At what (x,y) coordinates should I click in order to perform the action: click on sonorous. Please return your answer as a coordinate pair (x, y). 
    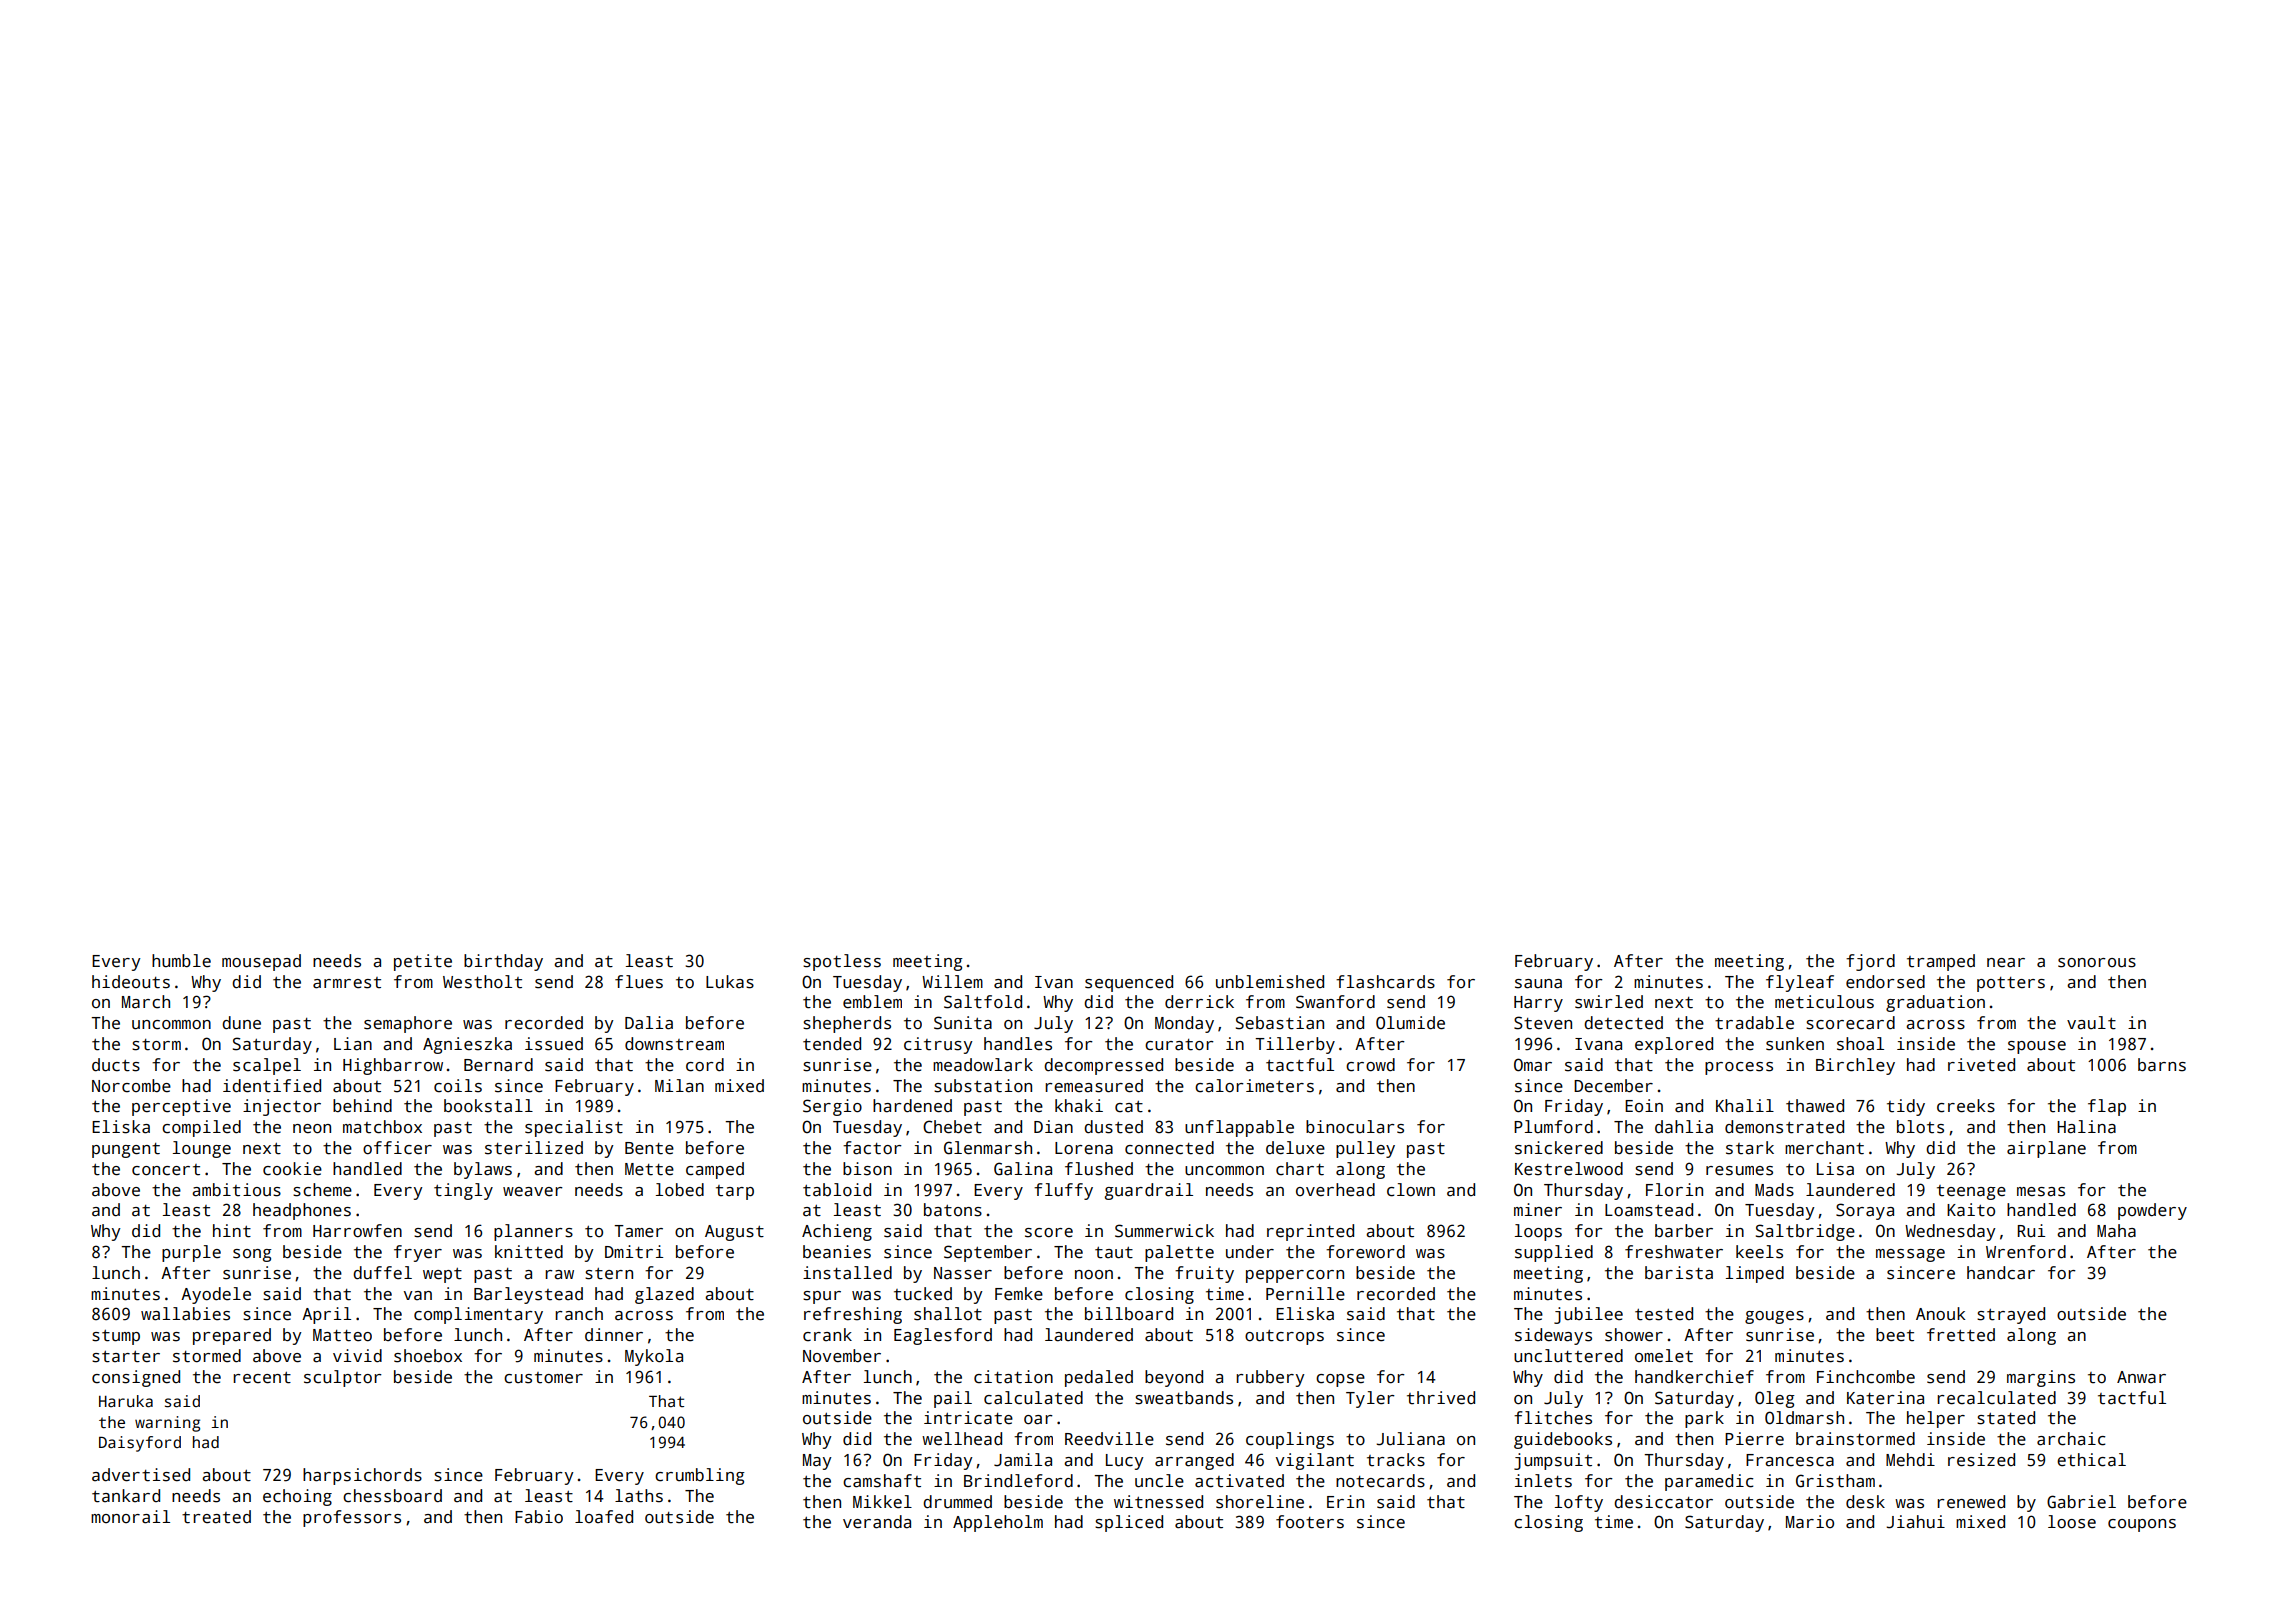
    Looking at the image, I should click on (2097, 963).
